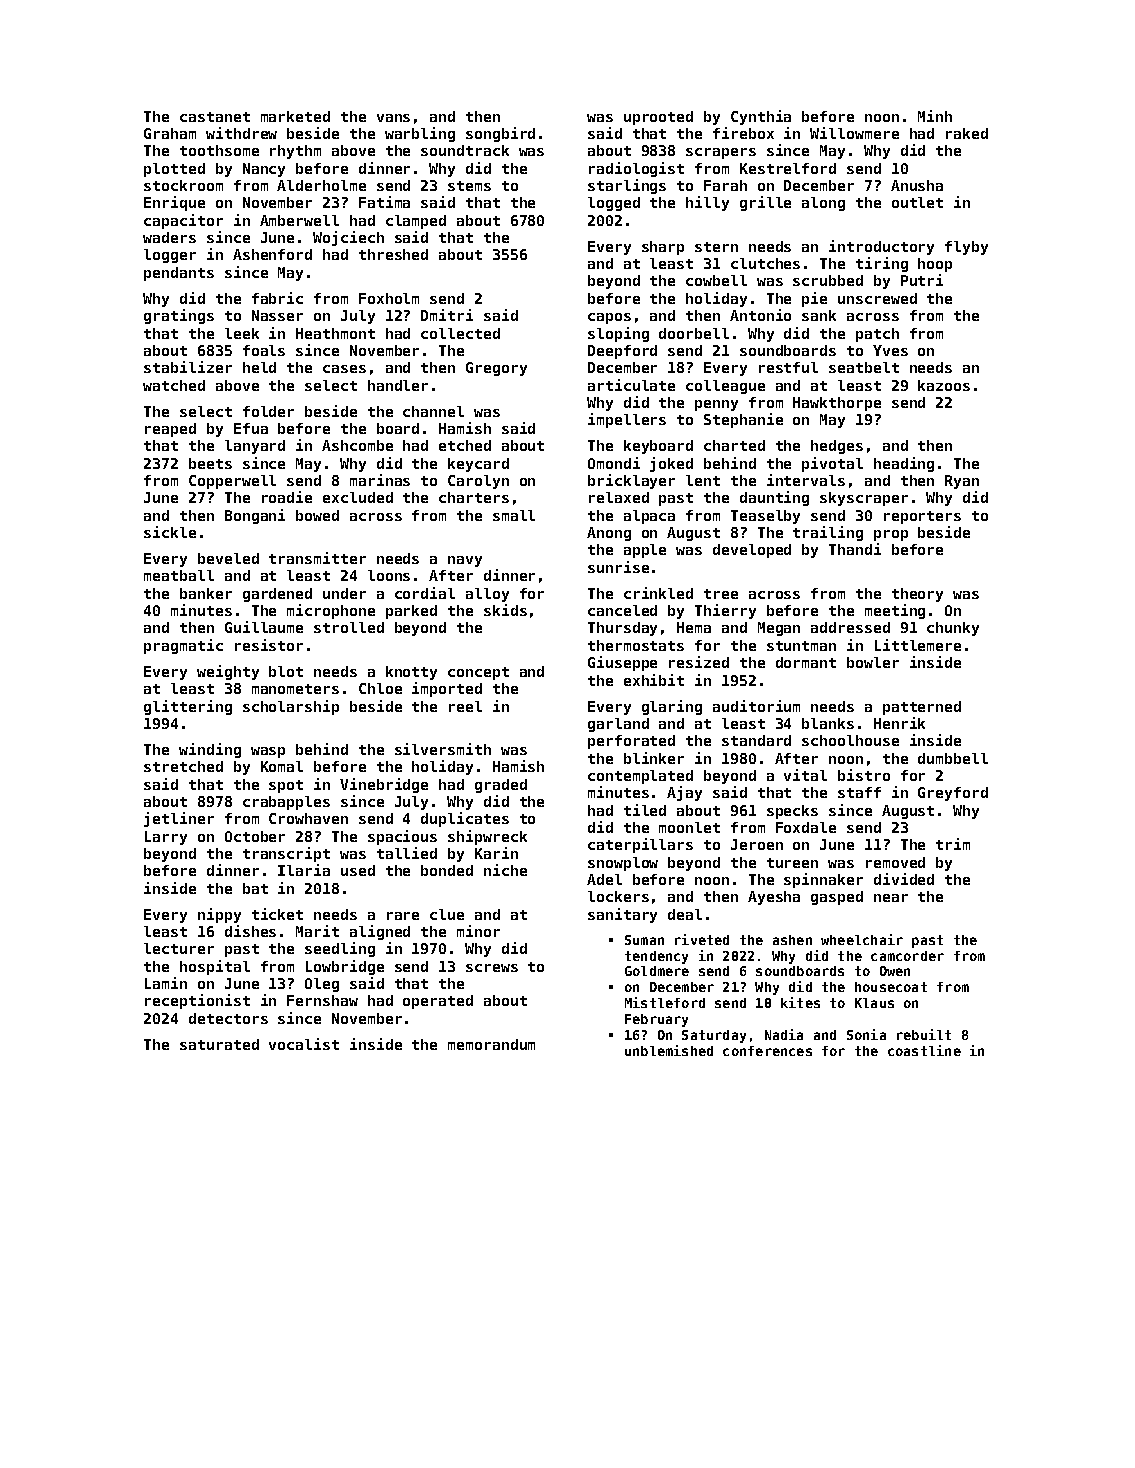 The width and height of the screenshot is (1135, 1468). Describe the element at coordinates (765, 263) in the screenshot. I see `clutches` at that location.
